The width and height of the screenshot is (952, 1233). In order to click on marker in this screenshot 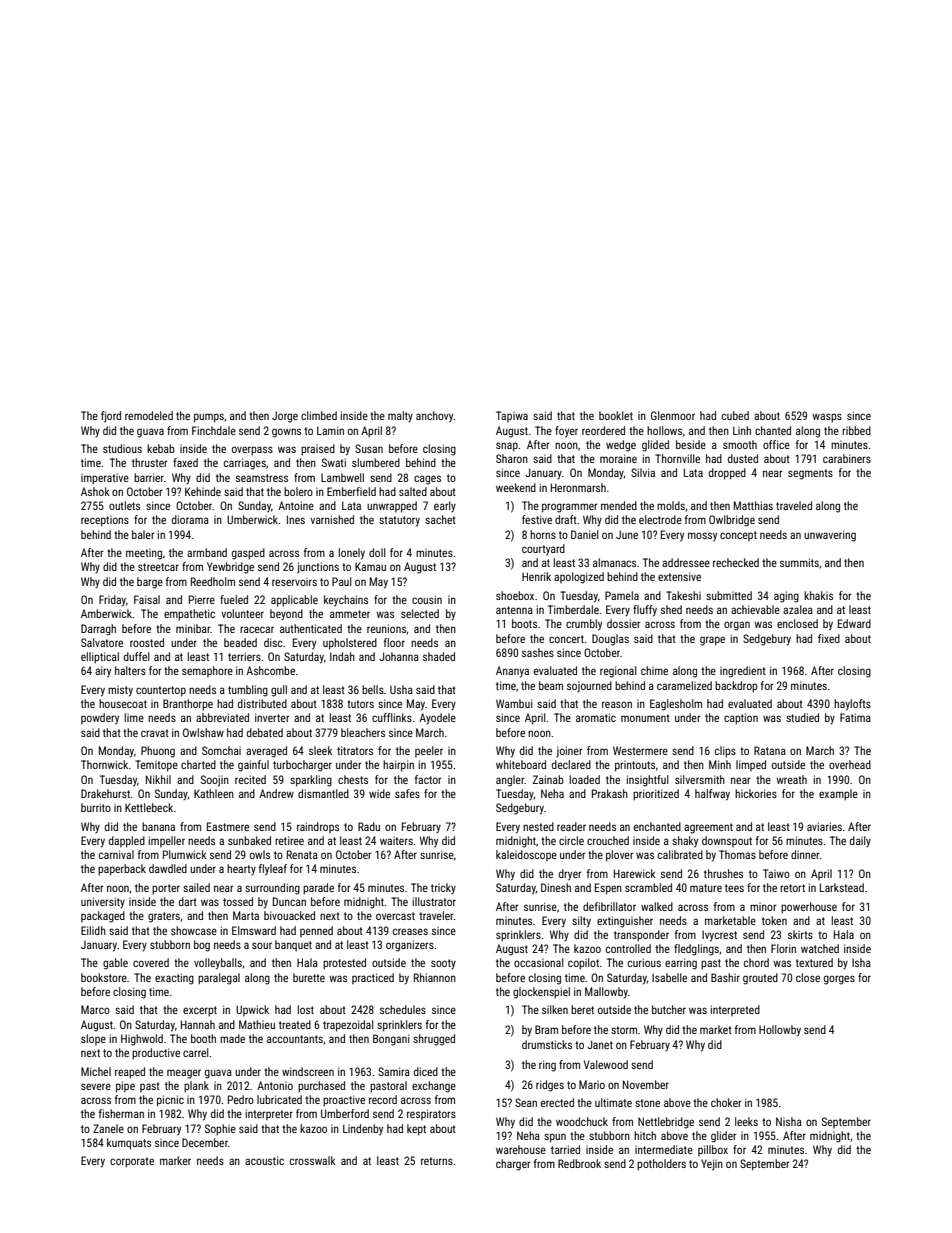, I will do `click(175, 1160)`.
